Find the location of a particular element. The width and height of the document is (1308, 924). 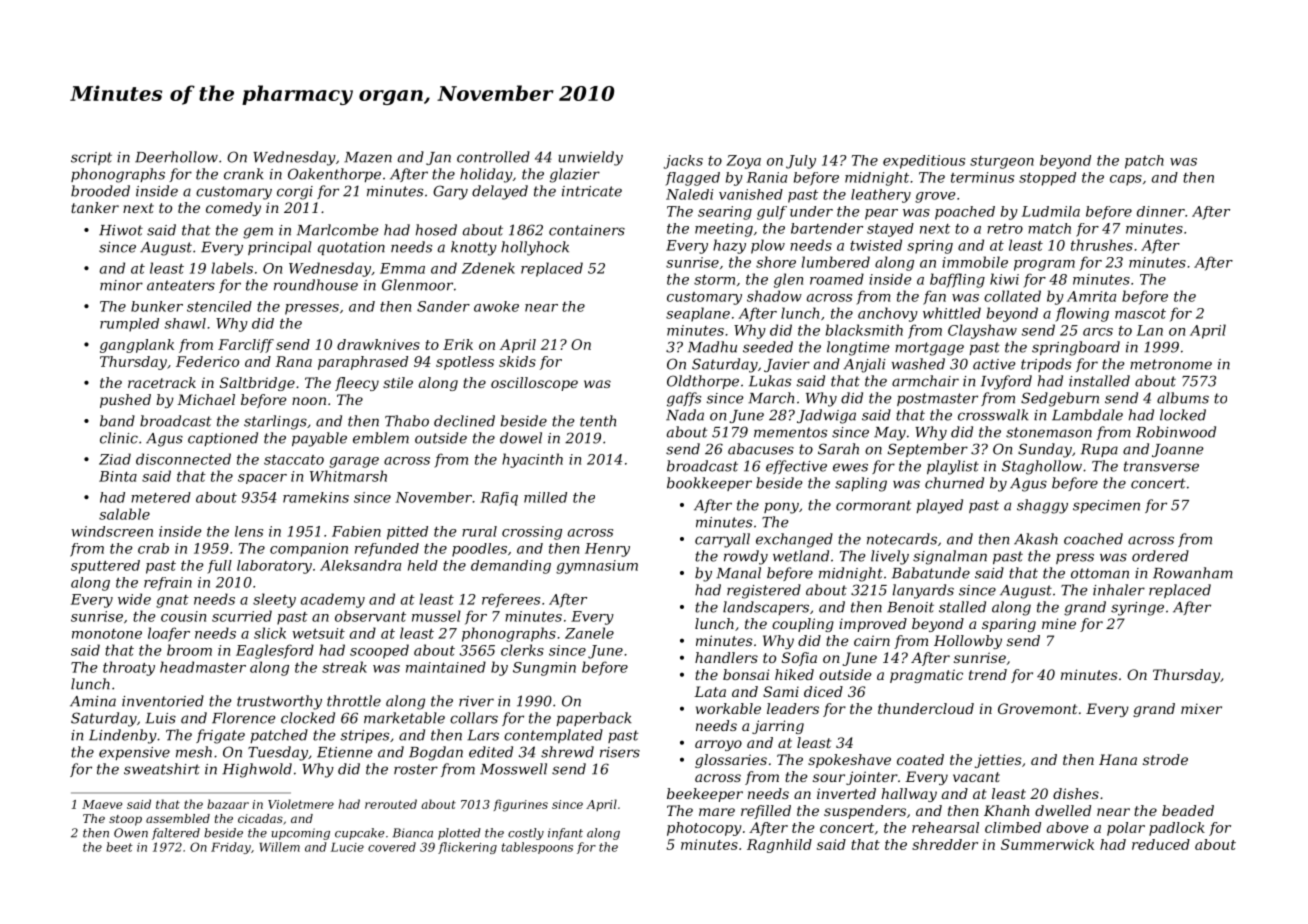

academy is located at coordinates (333, 600).
